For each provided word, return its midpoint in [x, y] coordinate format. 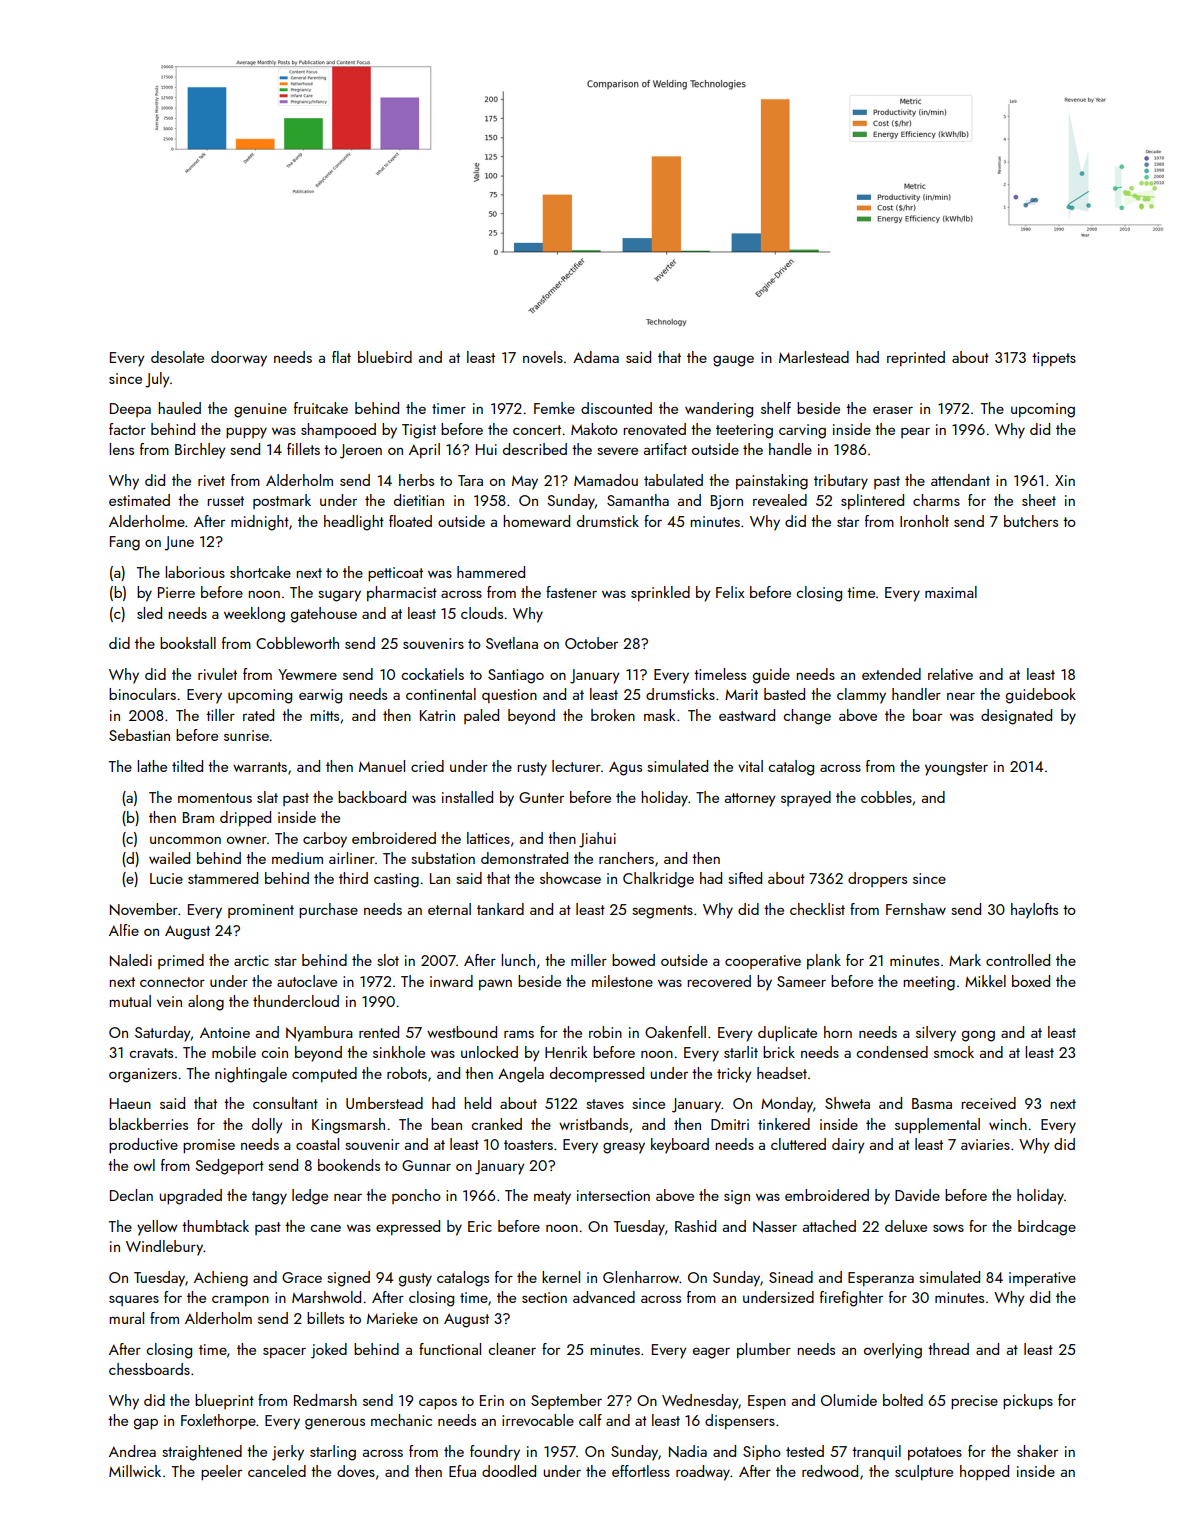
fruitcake [321, 408]
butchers [1031, 521]
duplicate [787, 1033]
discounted [616, 408]
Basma [932, 1103]
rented [379, 1032]
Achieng [221, 1279]
